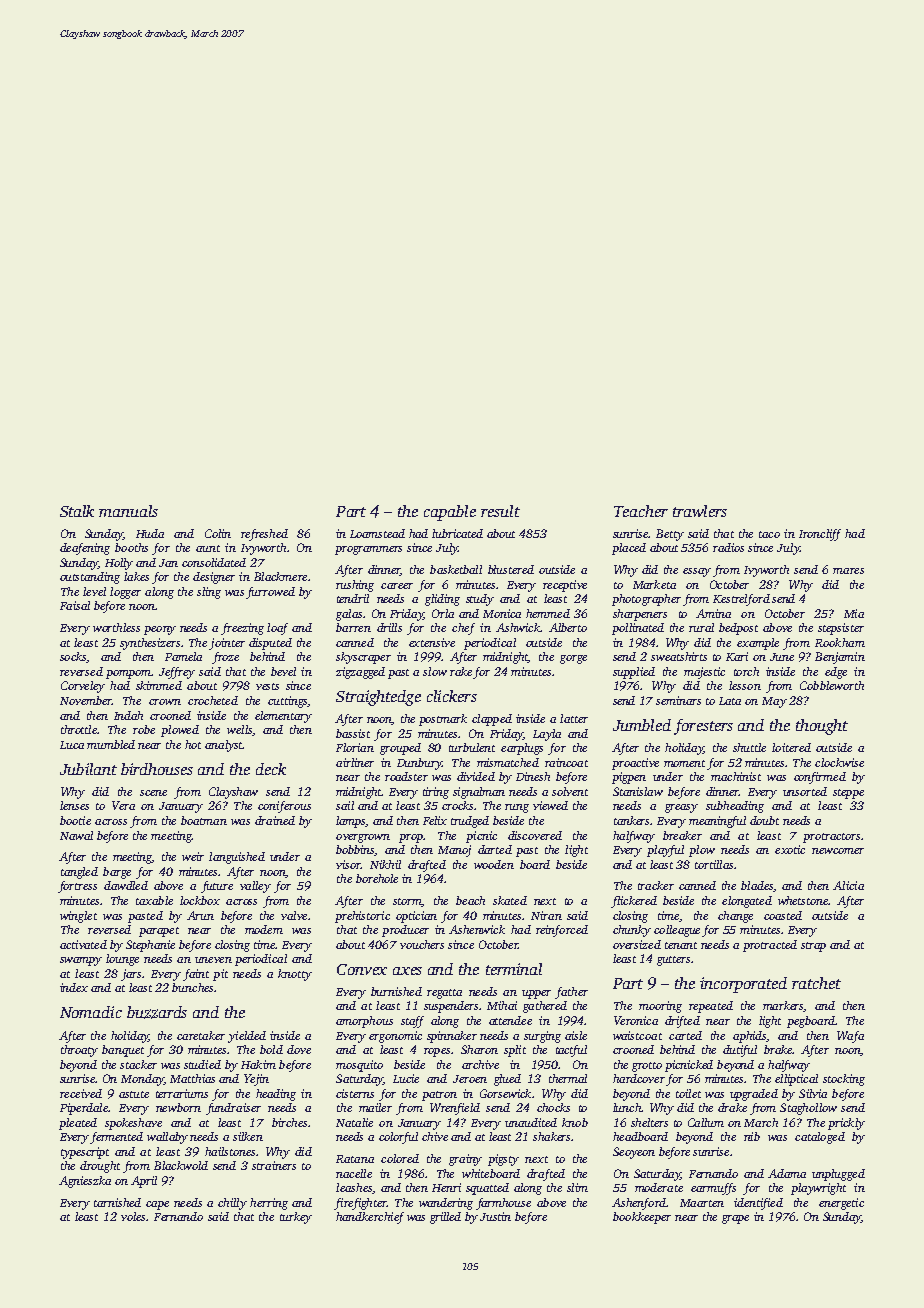 The image size is (924, 1308). I want to click on Holly, so click(119, 564).
